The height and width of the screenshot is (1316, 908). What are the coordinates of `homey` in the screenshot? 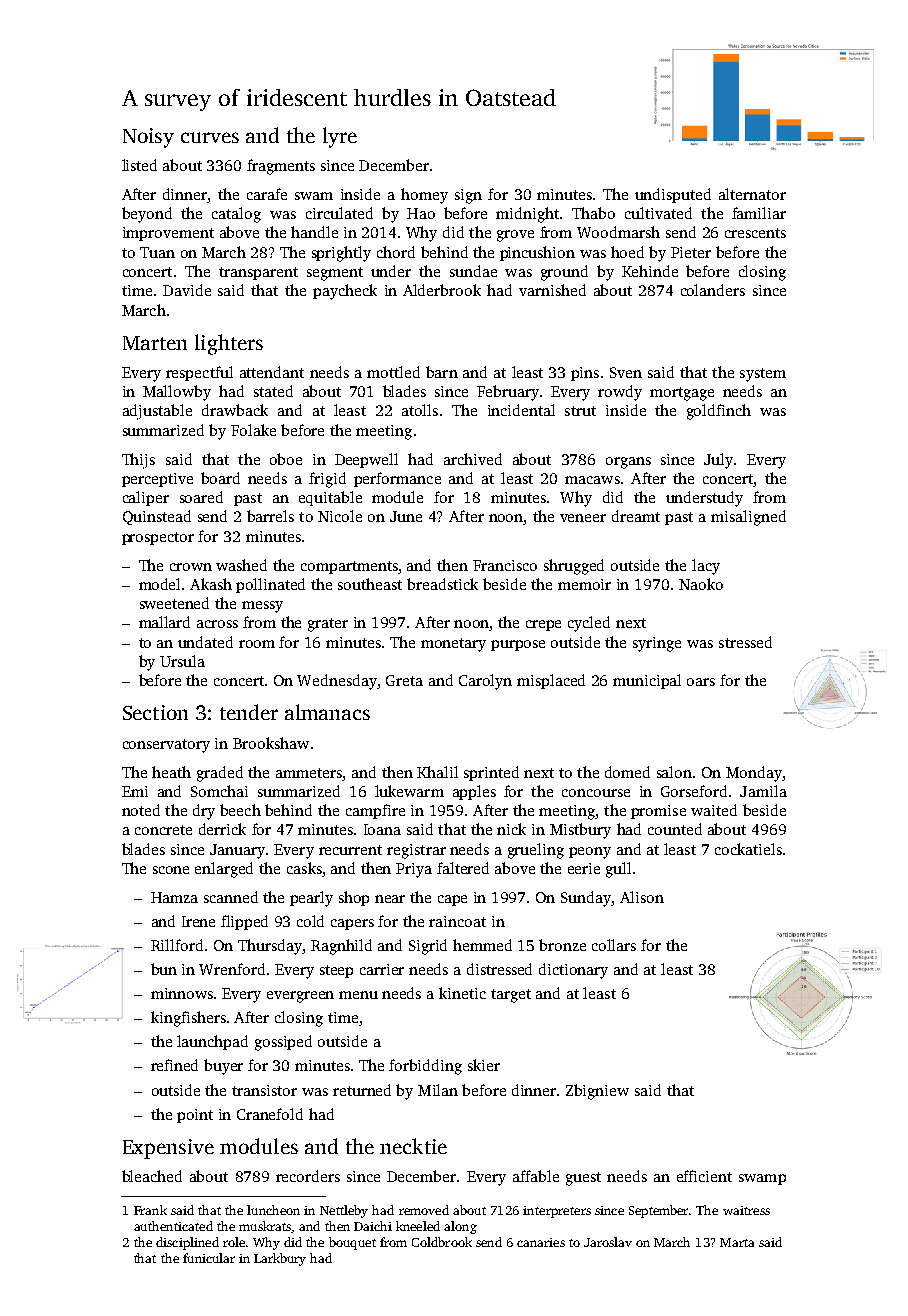 It's located at (424, 196).
